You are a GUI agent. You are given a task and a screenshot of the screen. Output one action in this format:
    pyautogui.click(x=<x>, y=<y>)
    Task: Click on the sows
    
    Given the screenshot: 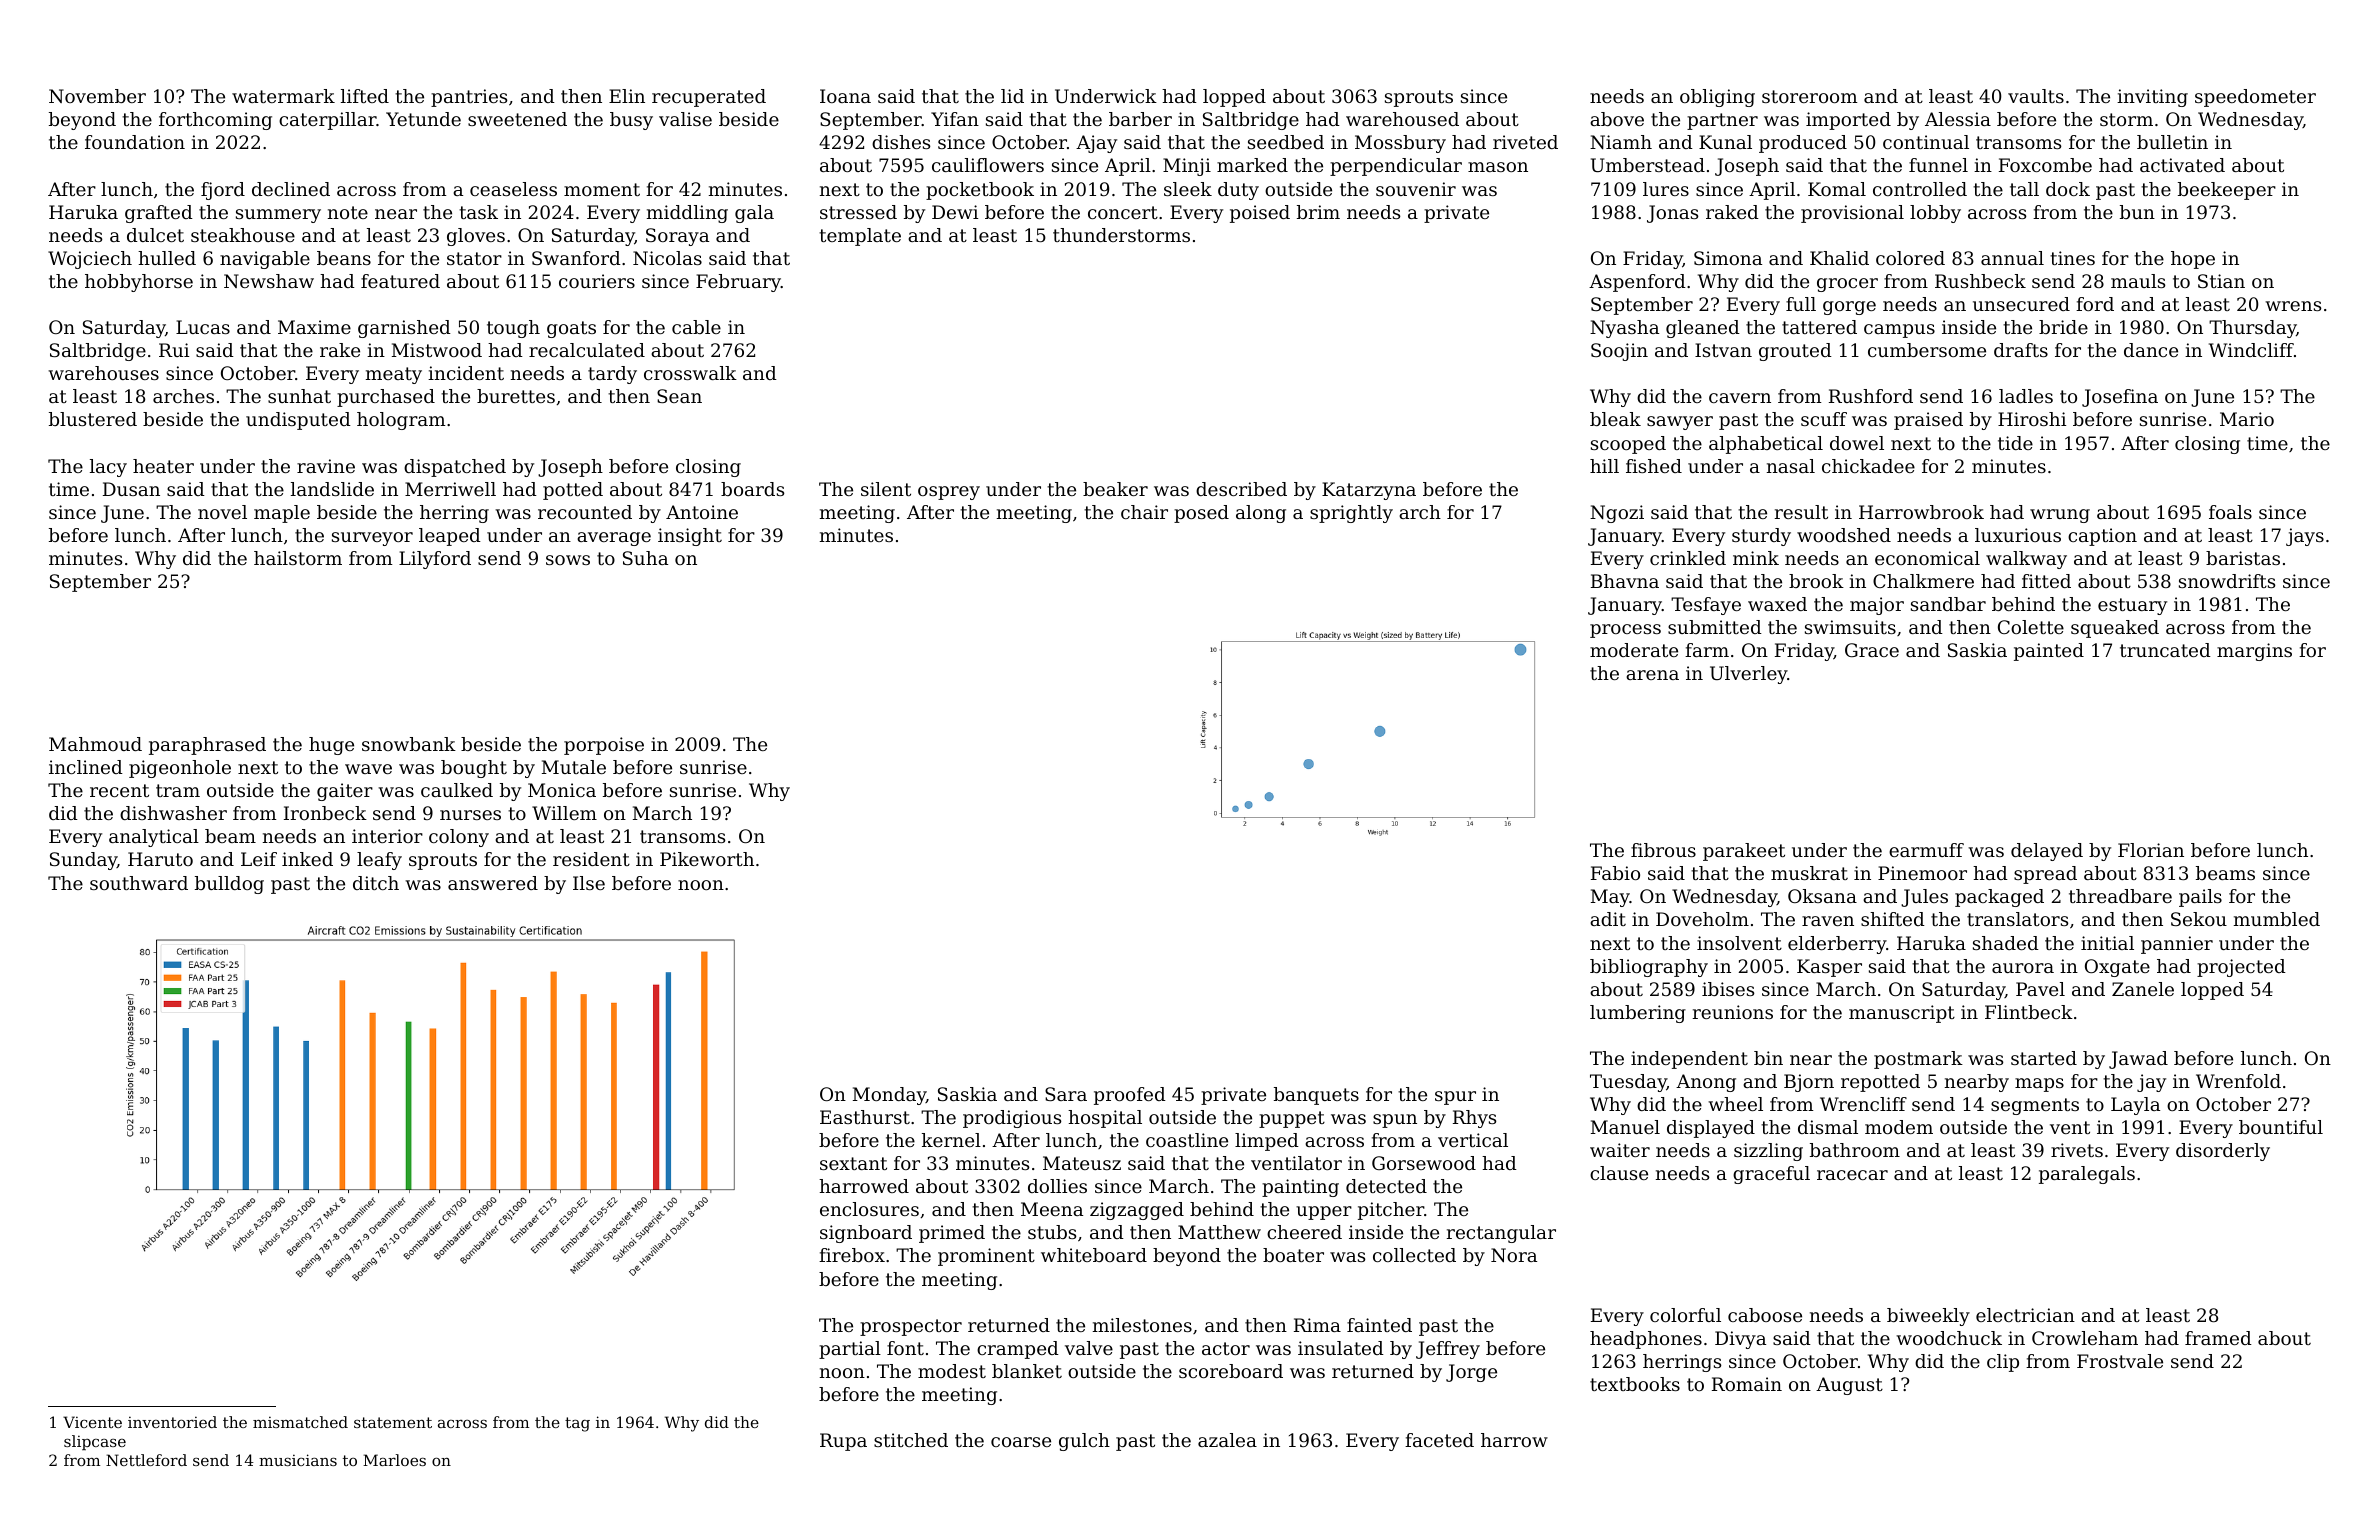 What is the action you would take?
    pyautogui.click(x=568, y=560)
